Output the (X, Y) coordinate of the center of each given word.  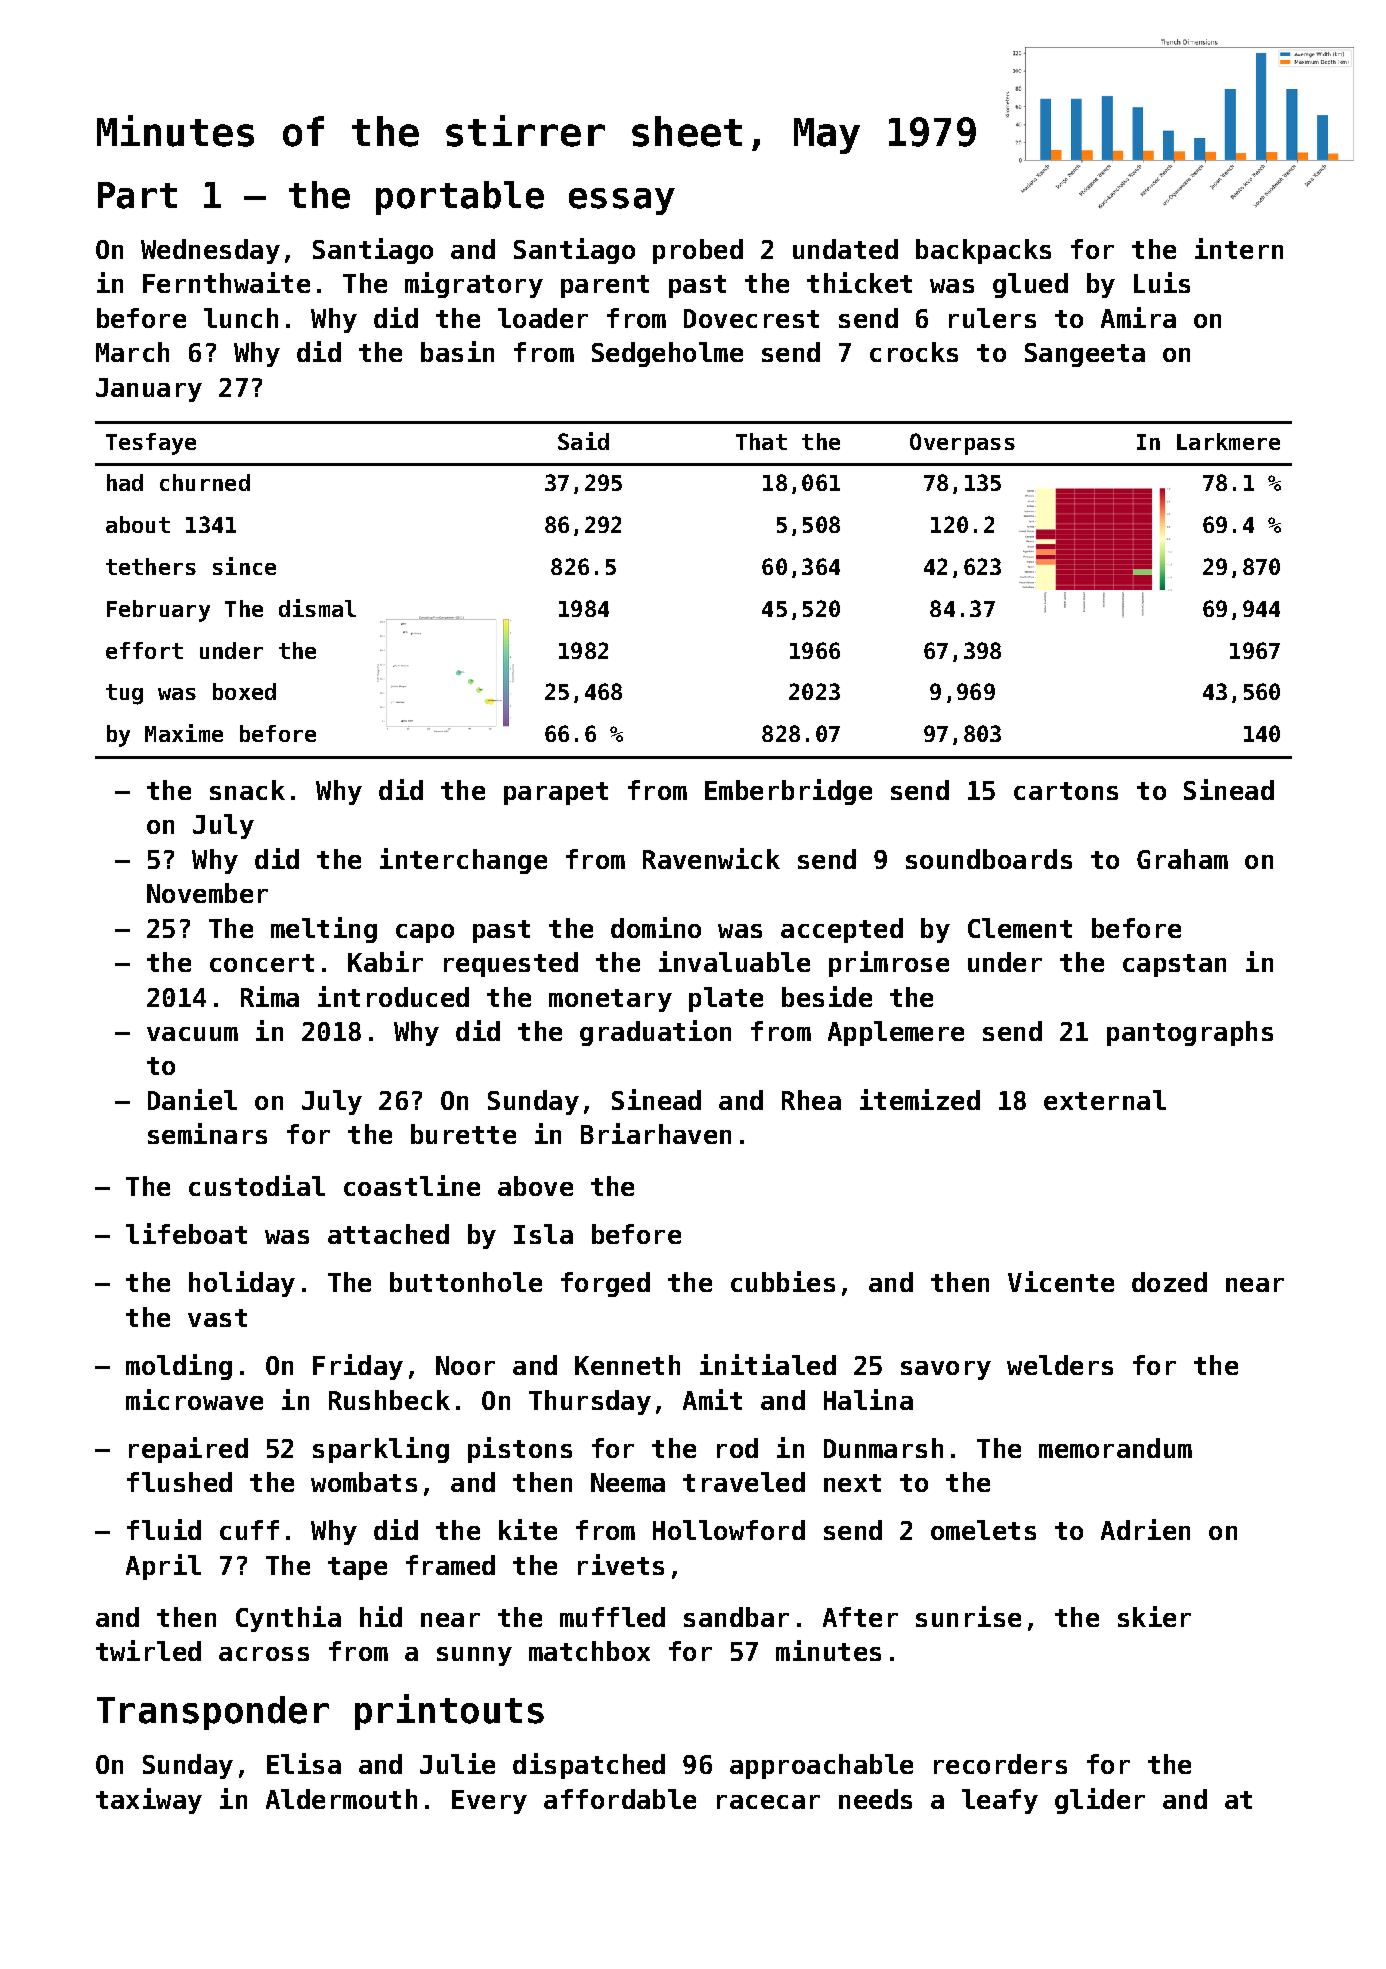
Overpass (962, 444)
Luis (1162, 282)
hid (381, 1616)
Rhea (811, 1100)
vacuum (192, 1034)
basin (457, 351)
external (1105, 1100)
